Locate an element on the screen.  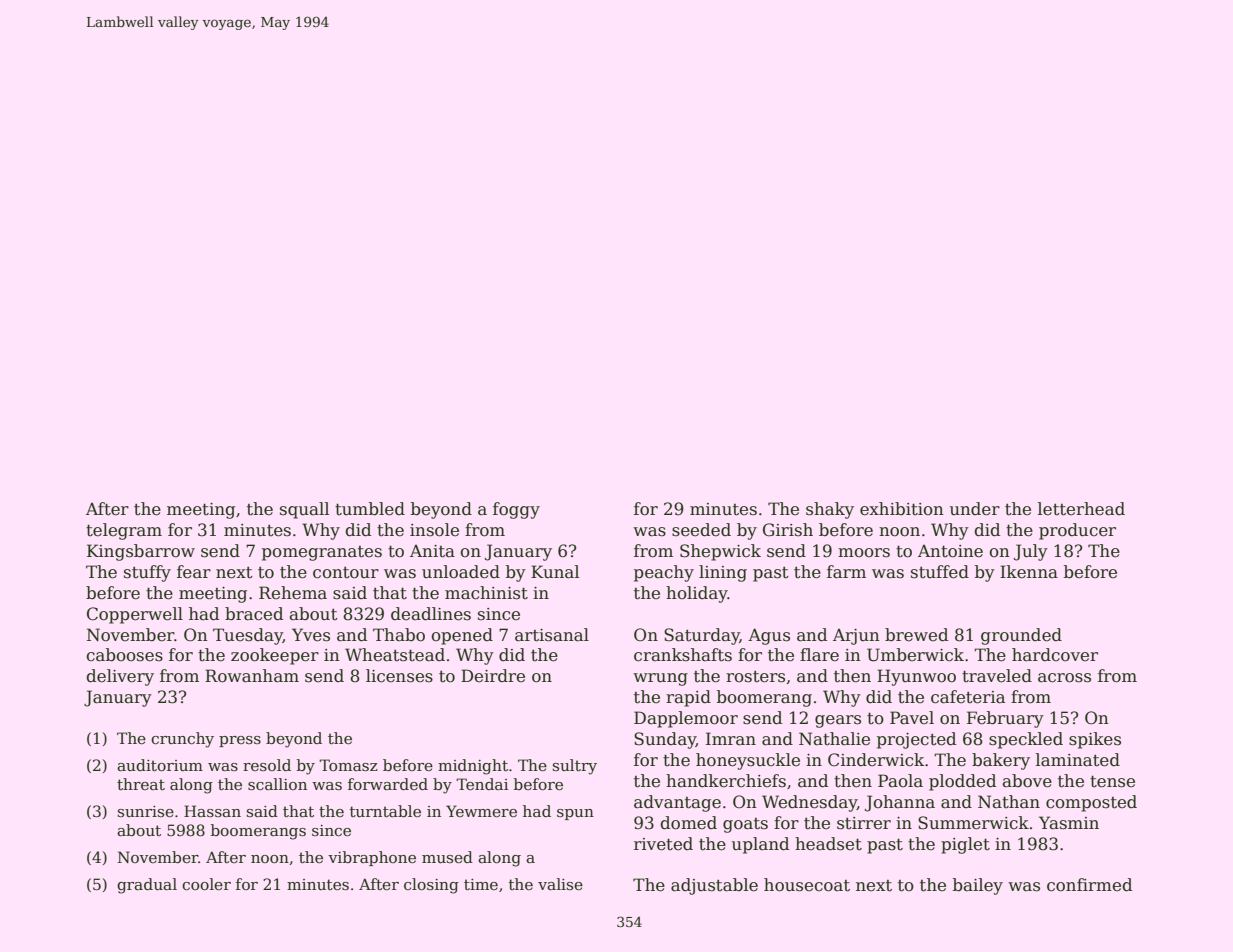
across is located at coordinates (1064, 678).
